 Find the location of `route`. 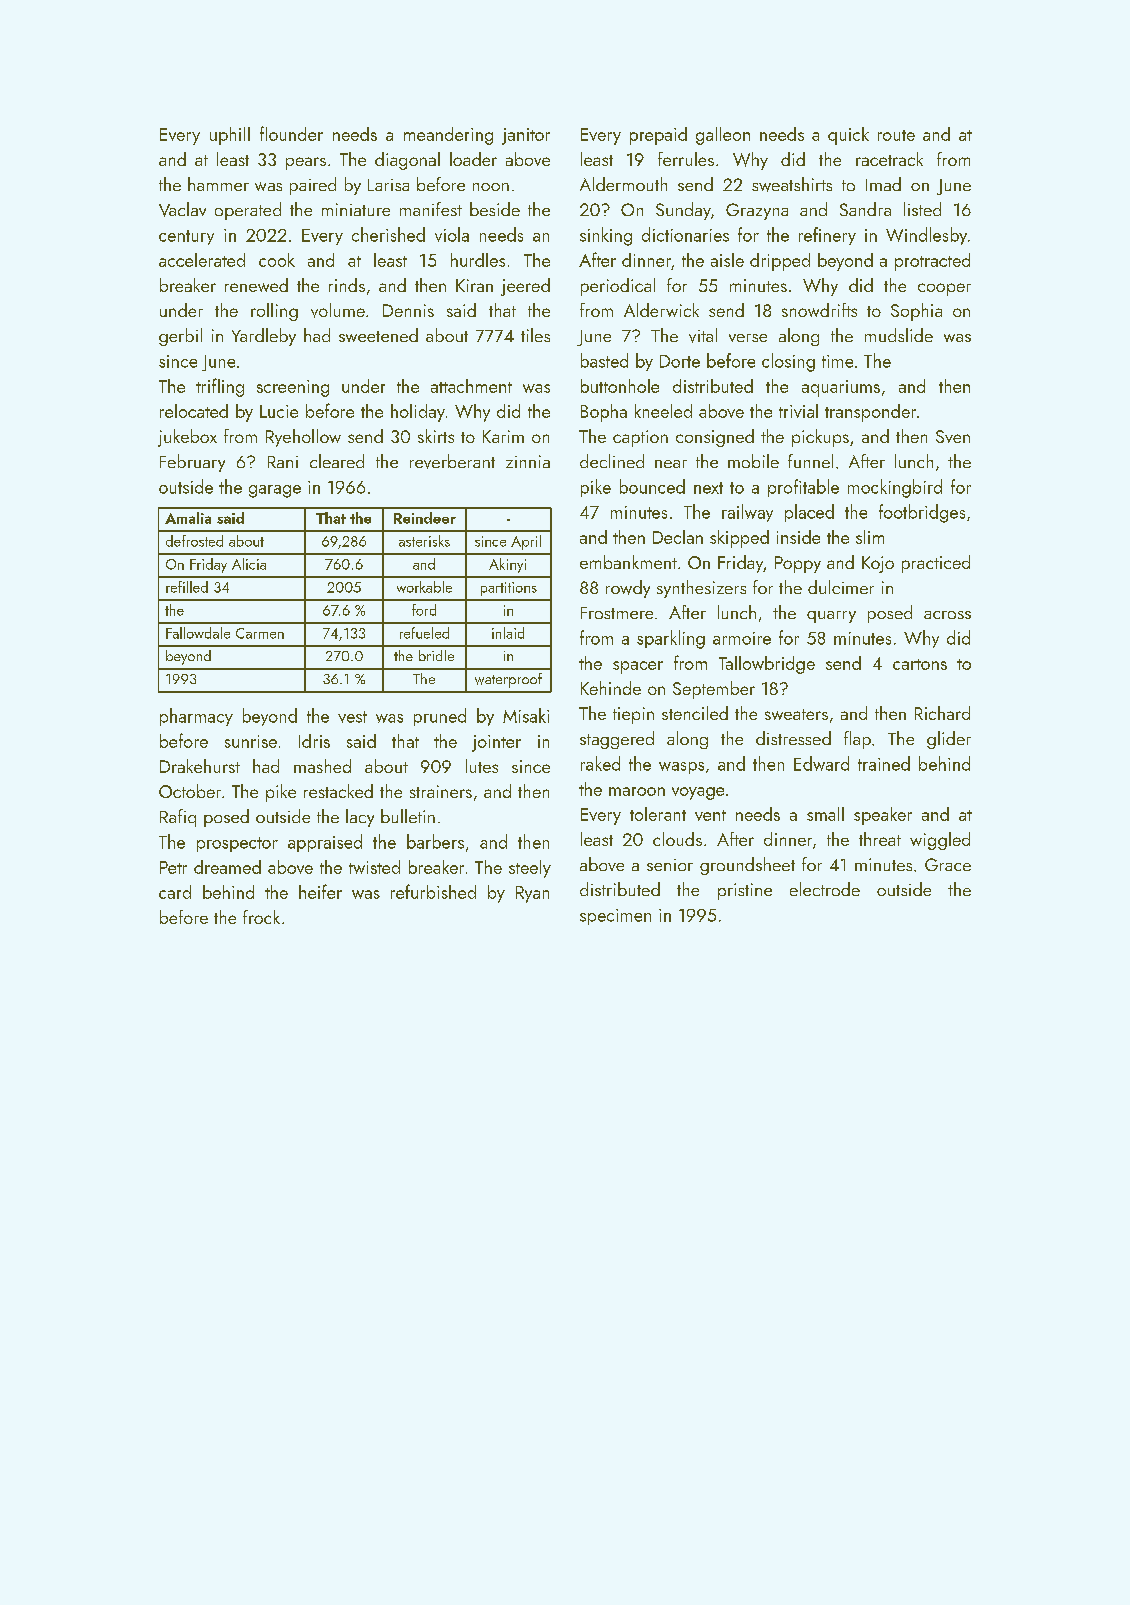

route is located at coordinates (896, 135).
